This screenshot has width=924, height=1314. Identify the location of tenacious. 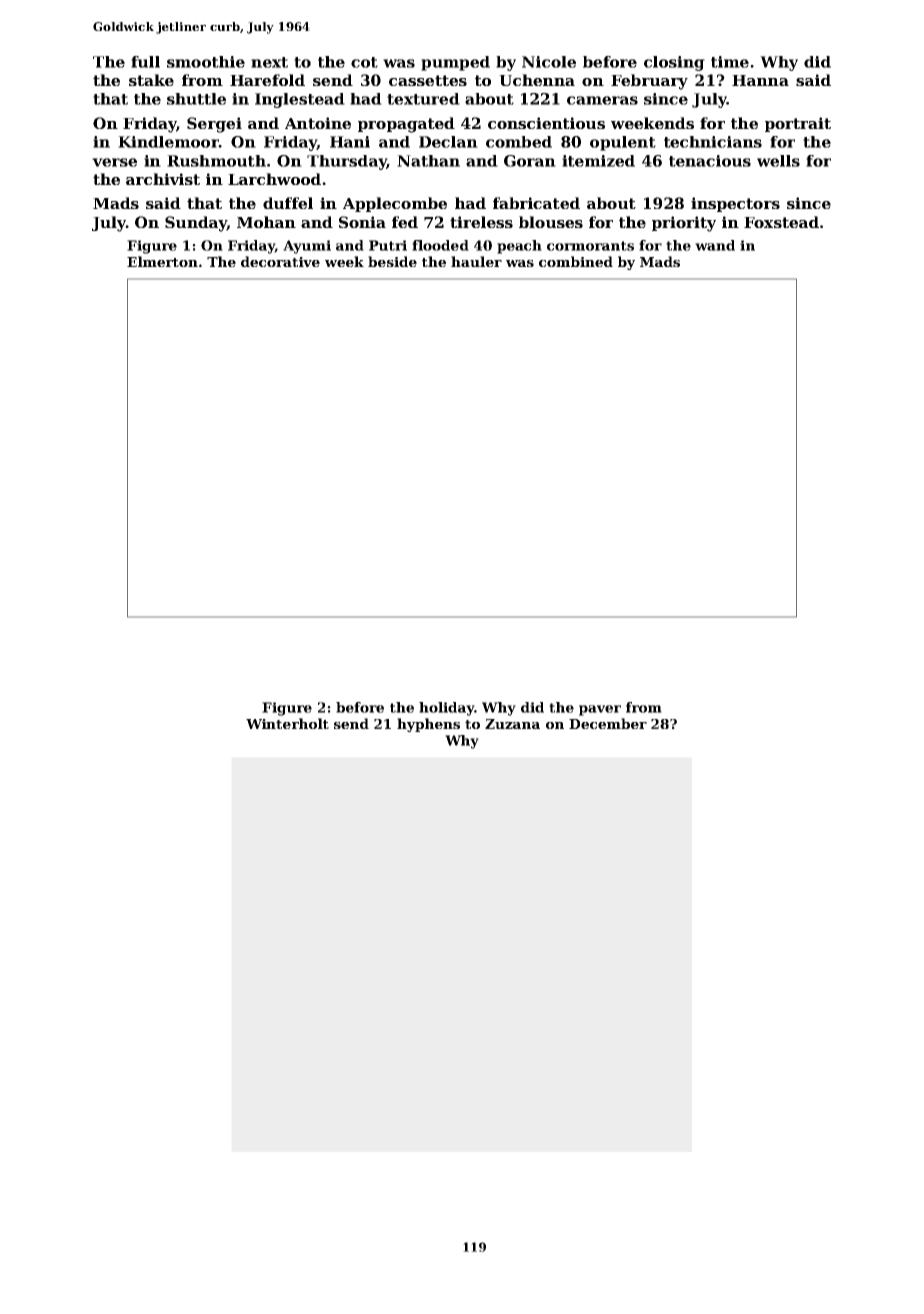
(710, 161).
